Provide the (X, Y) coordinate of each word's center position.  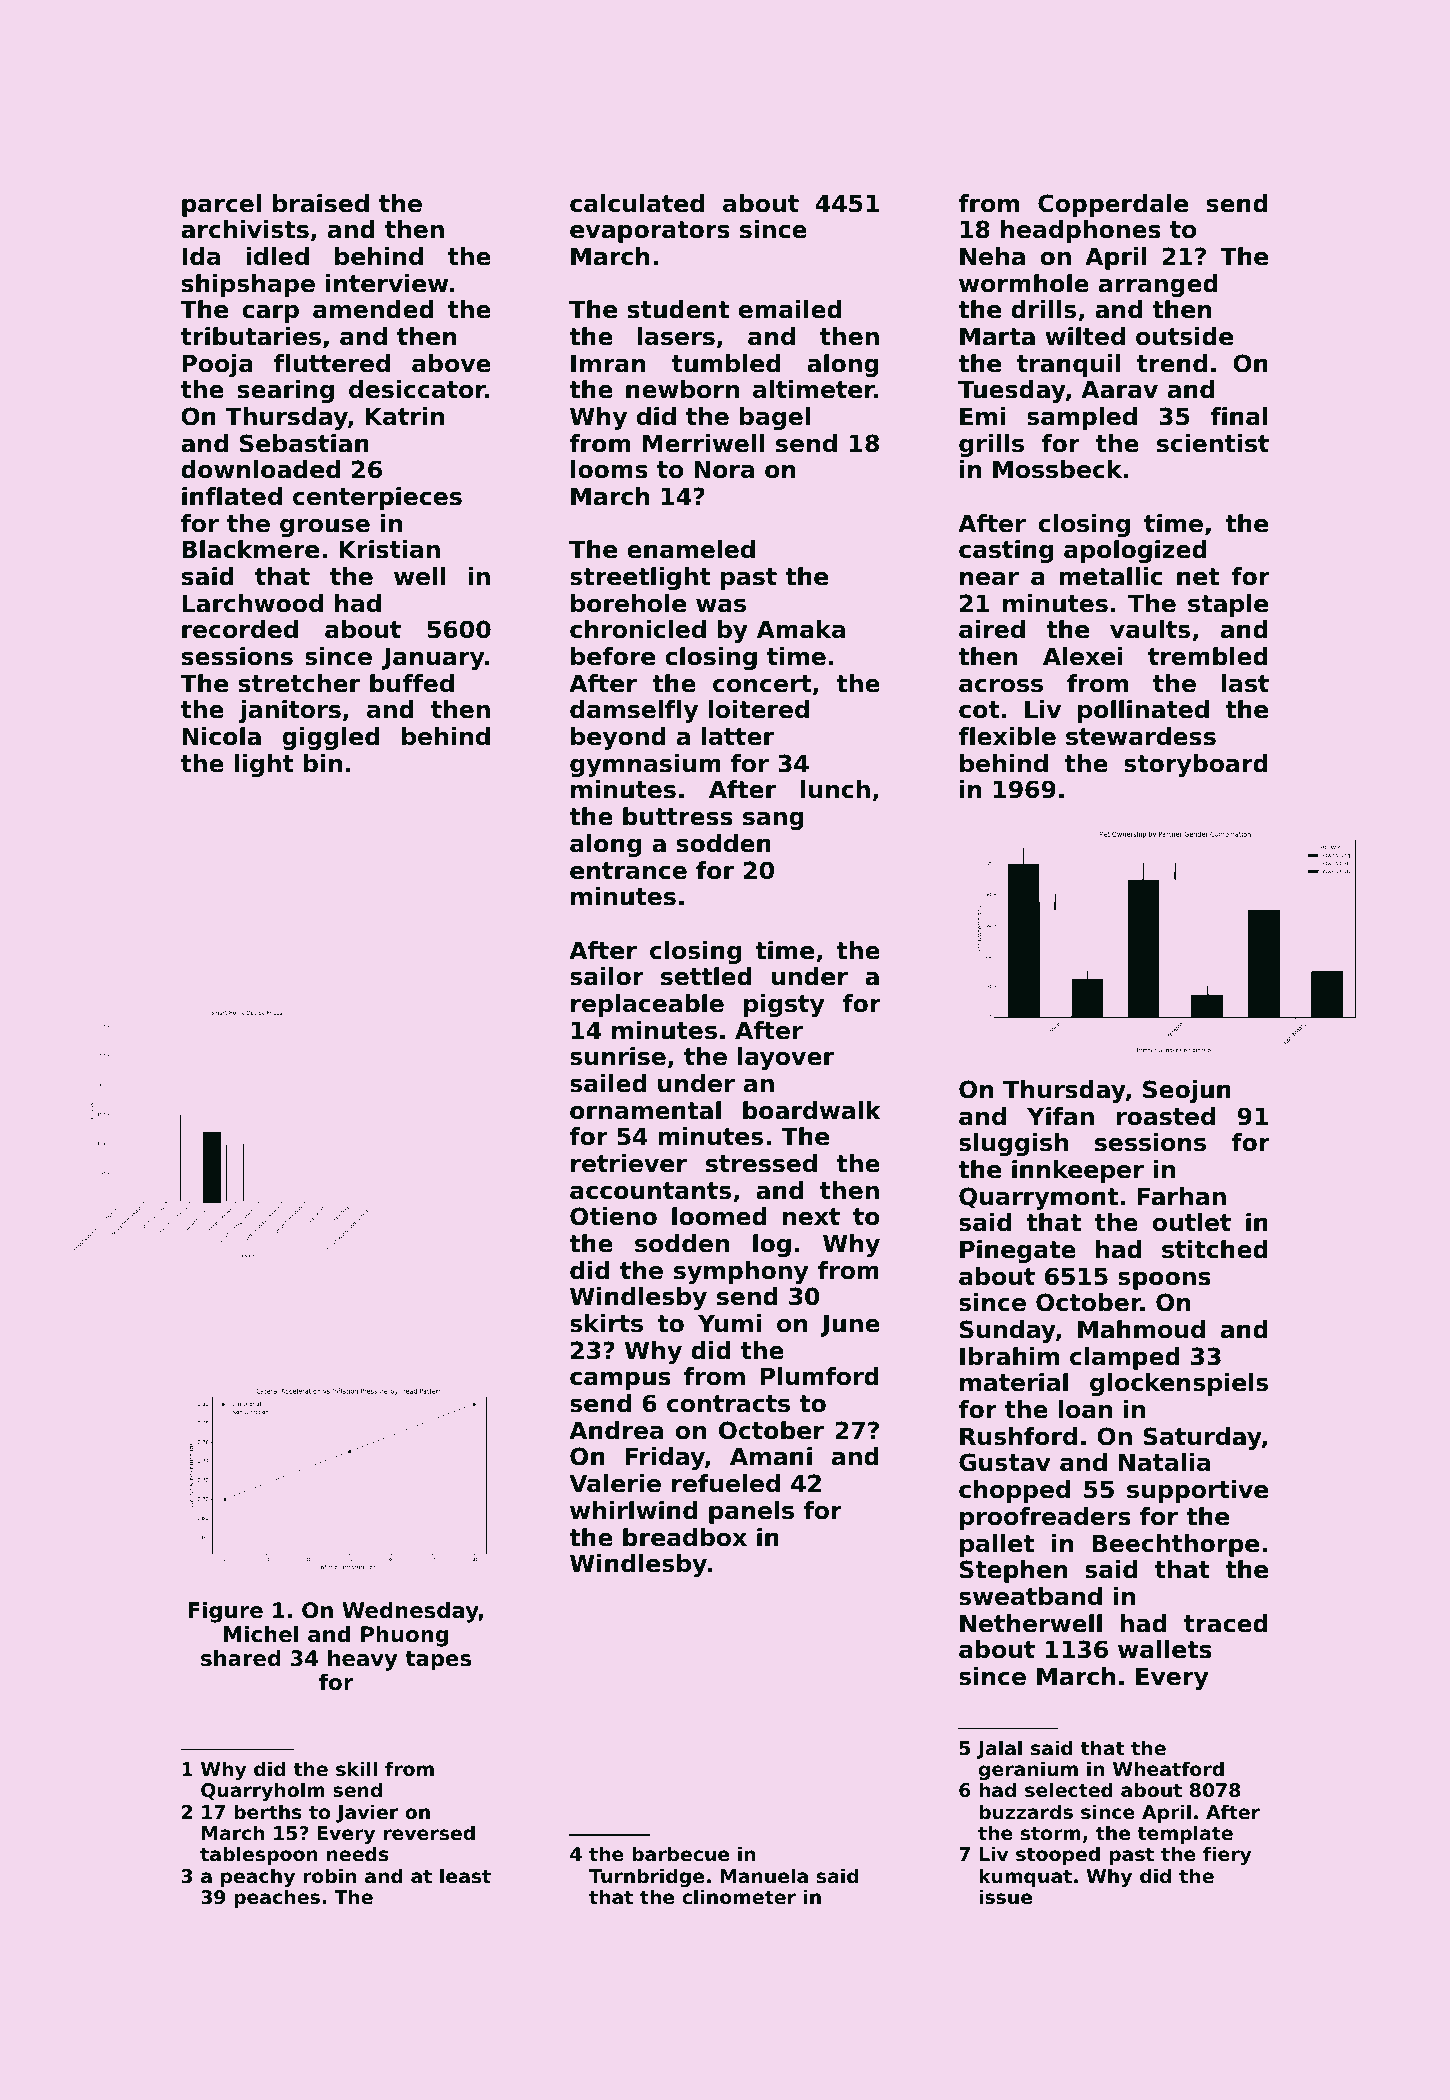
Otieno (613, 1216)
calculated (637, 203)
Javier (367, 1813)
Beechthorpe (1176, 1545)
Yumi (729, 1323)
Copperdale (1113, 205)
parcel (221, 205)
